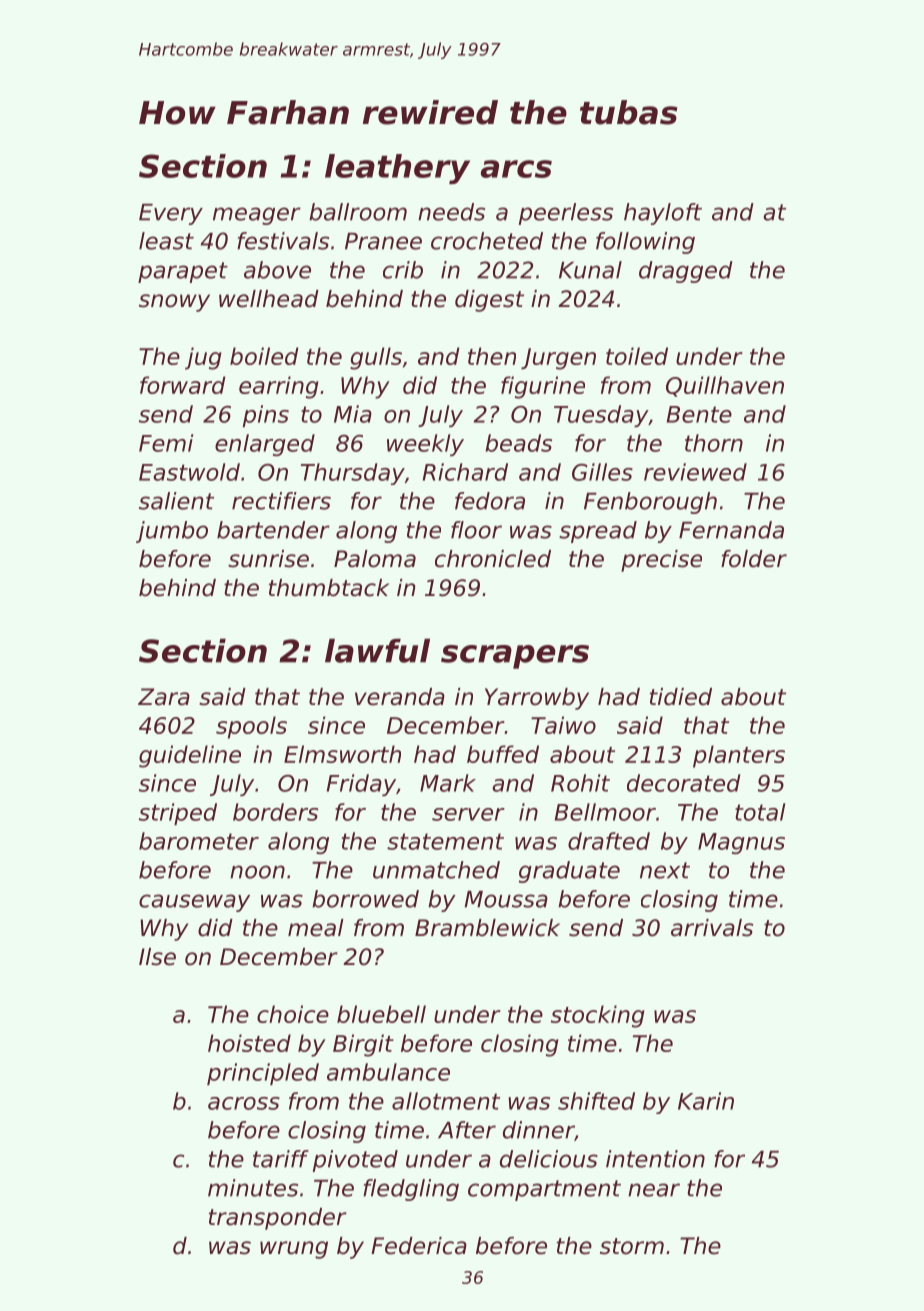  I want to click on arrivals, so click(712, 928).
